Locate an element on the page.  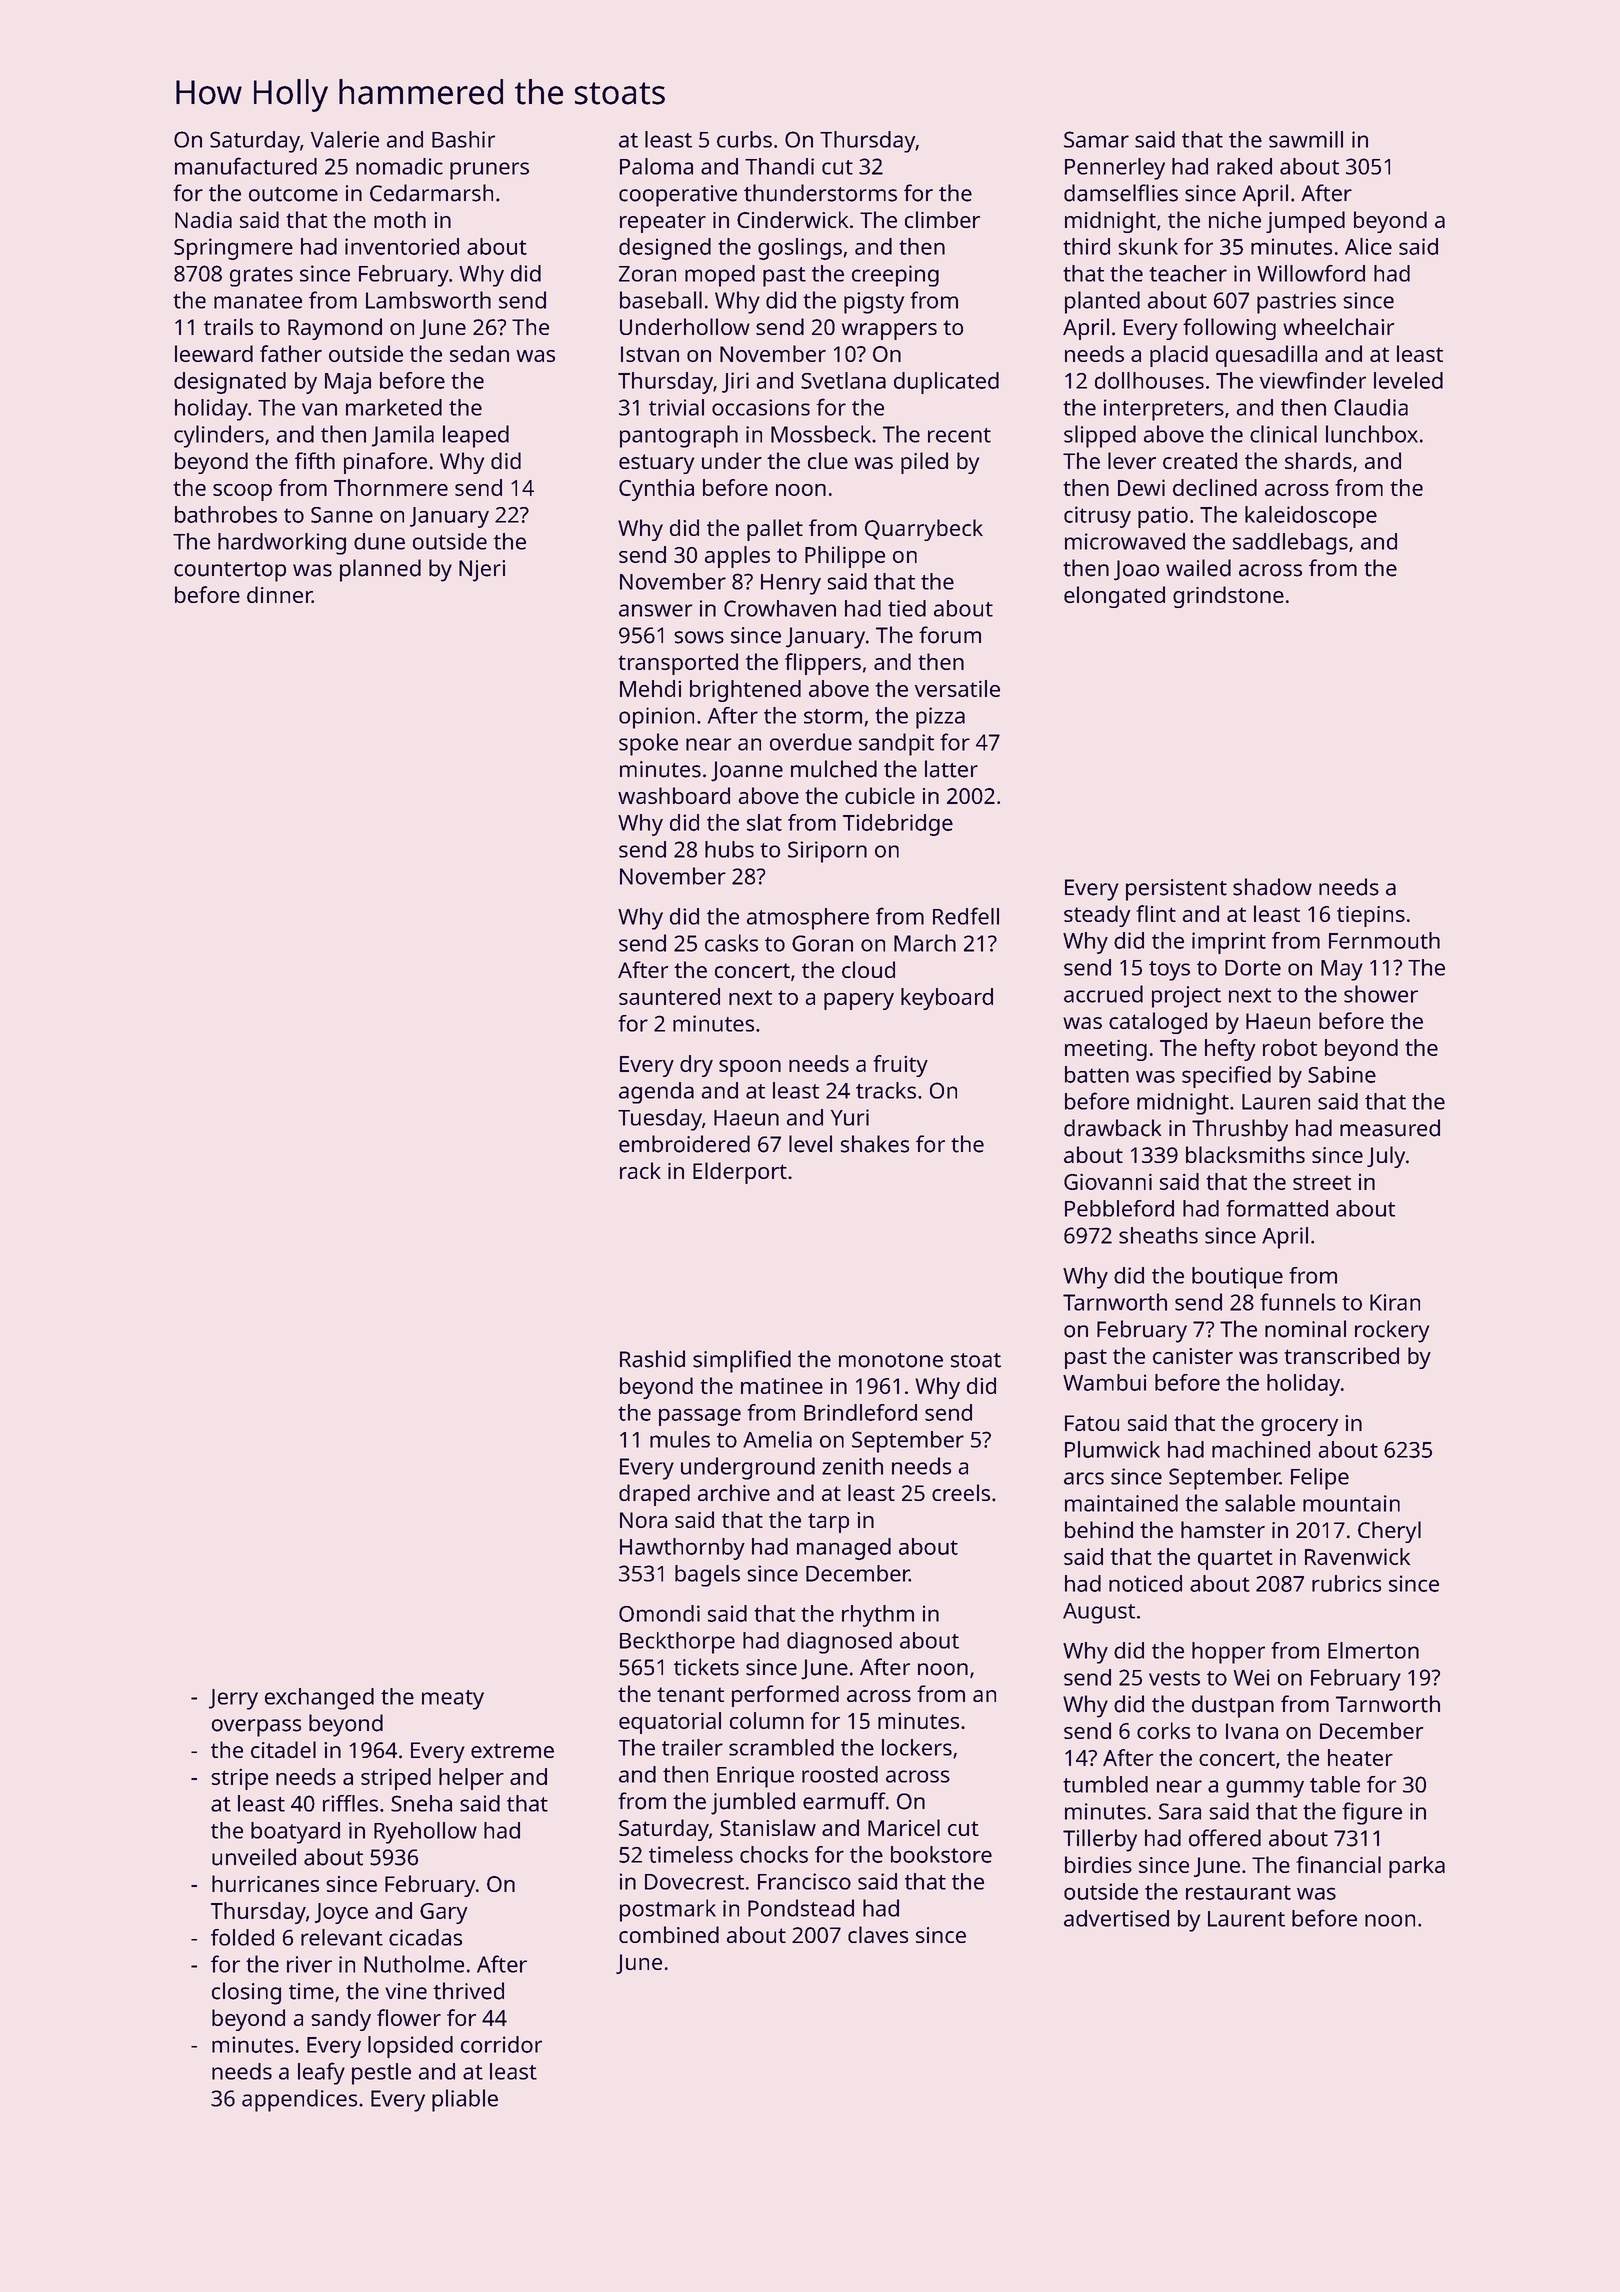
sheaths is located at coordinates (1158, 1235).
